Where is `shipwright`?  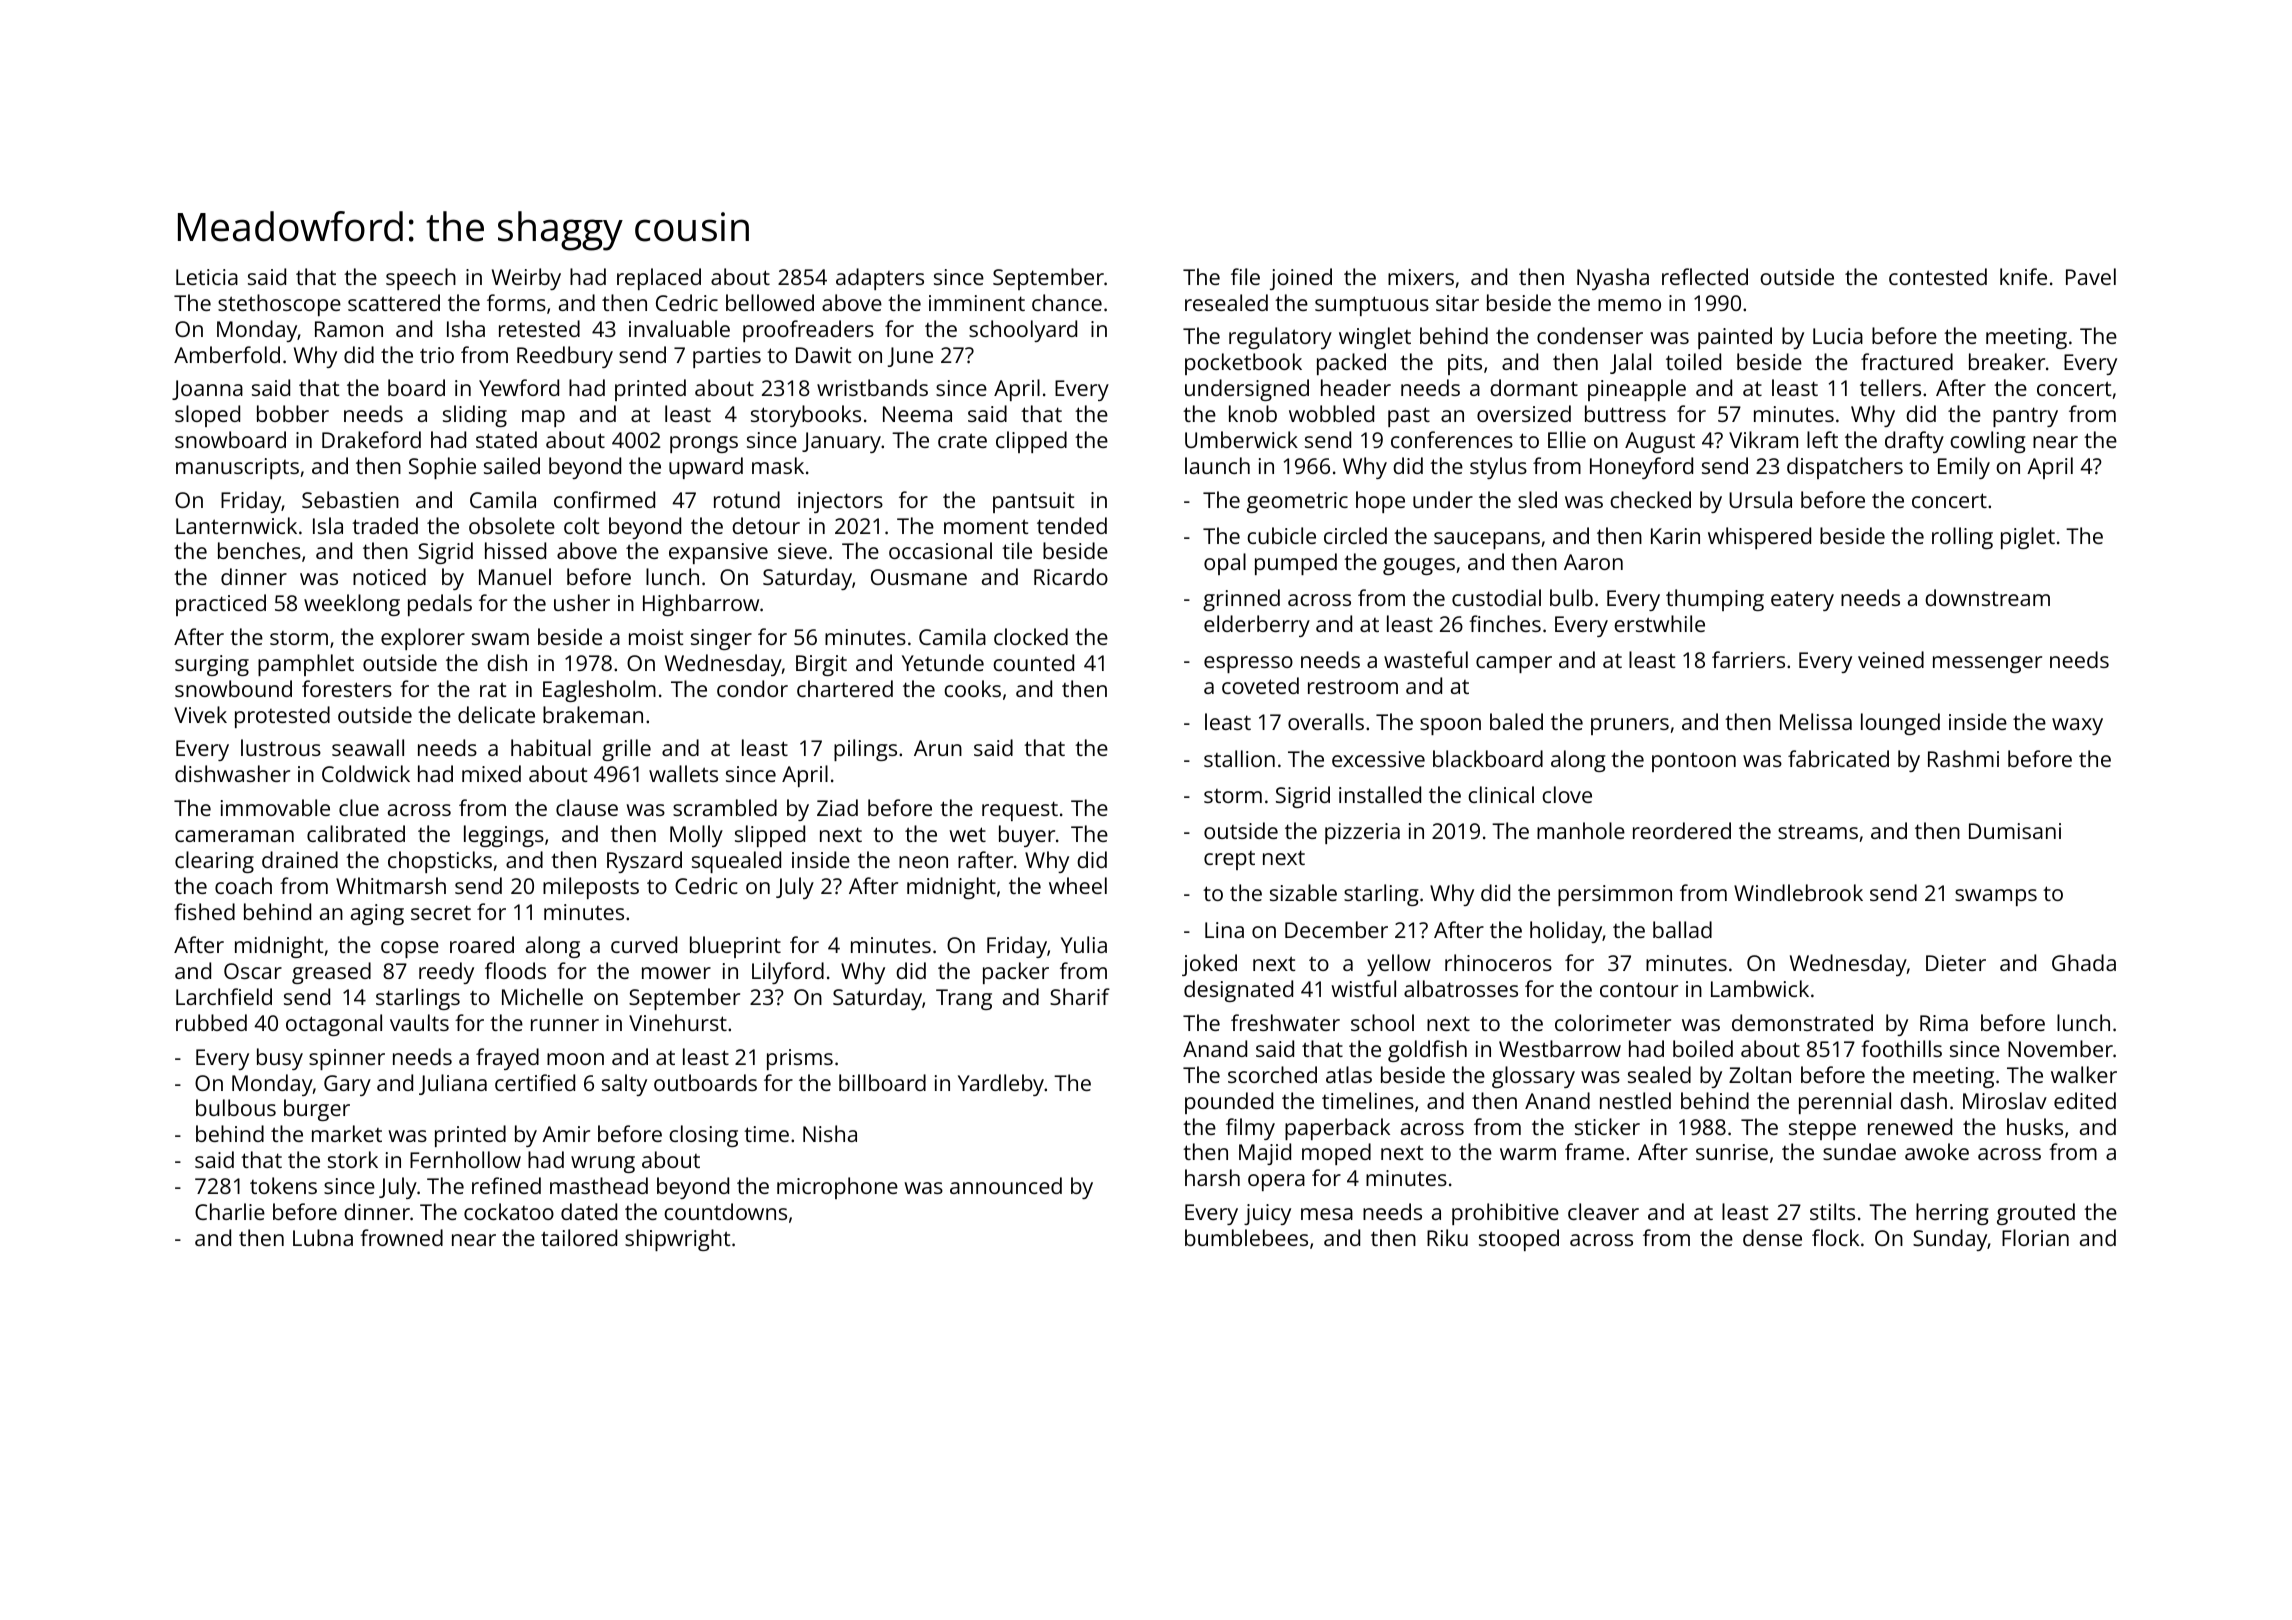 shipwright is located at coordinates (677, 1240).
